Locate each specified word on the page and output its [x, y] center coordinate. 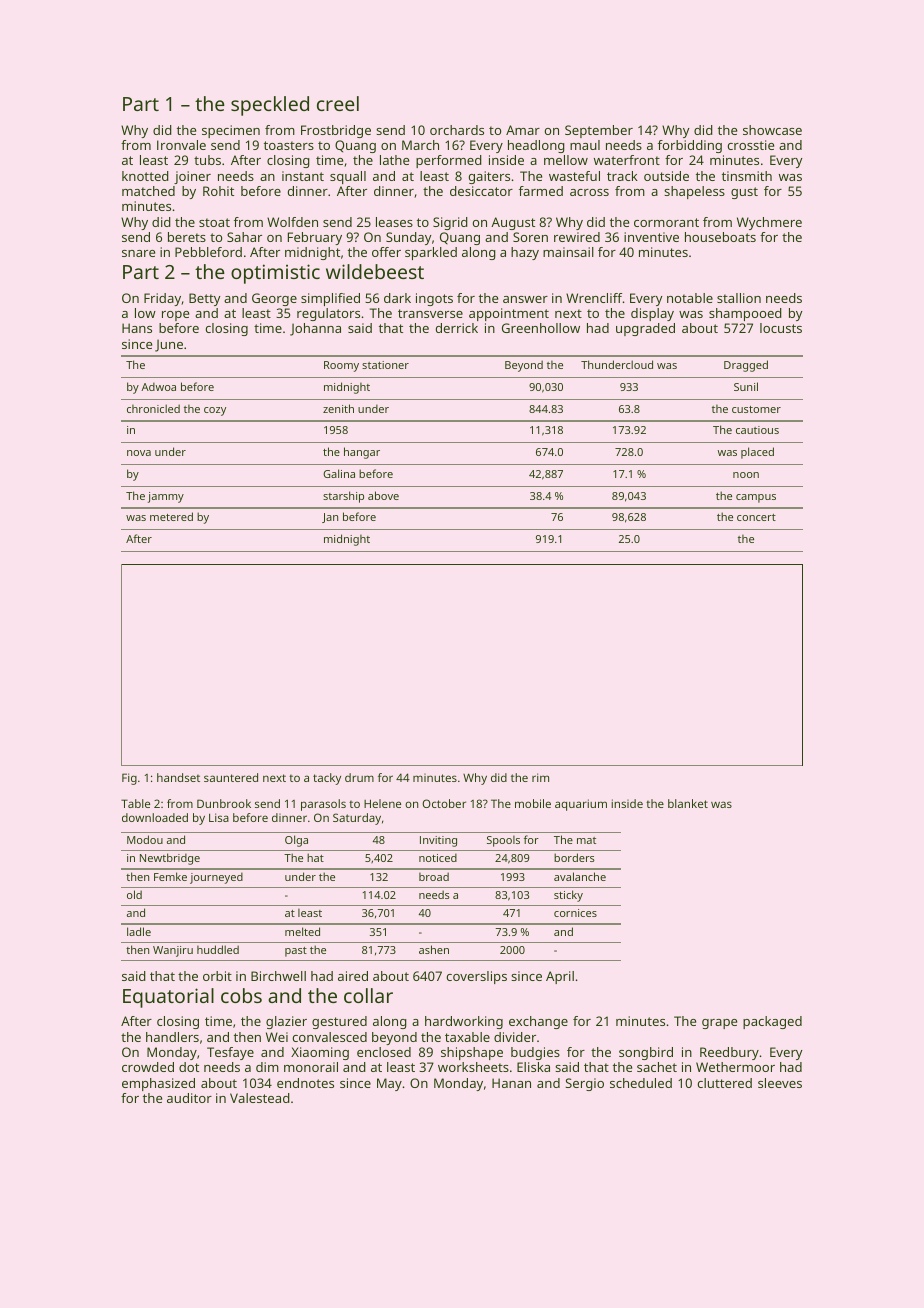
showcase [772, 130]
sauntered [231, 777]
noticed [438, 857]
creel [338, 103]
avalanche [580, 876]
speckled [270, 106]
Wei [277, 1037]
